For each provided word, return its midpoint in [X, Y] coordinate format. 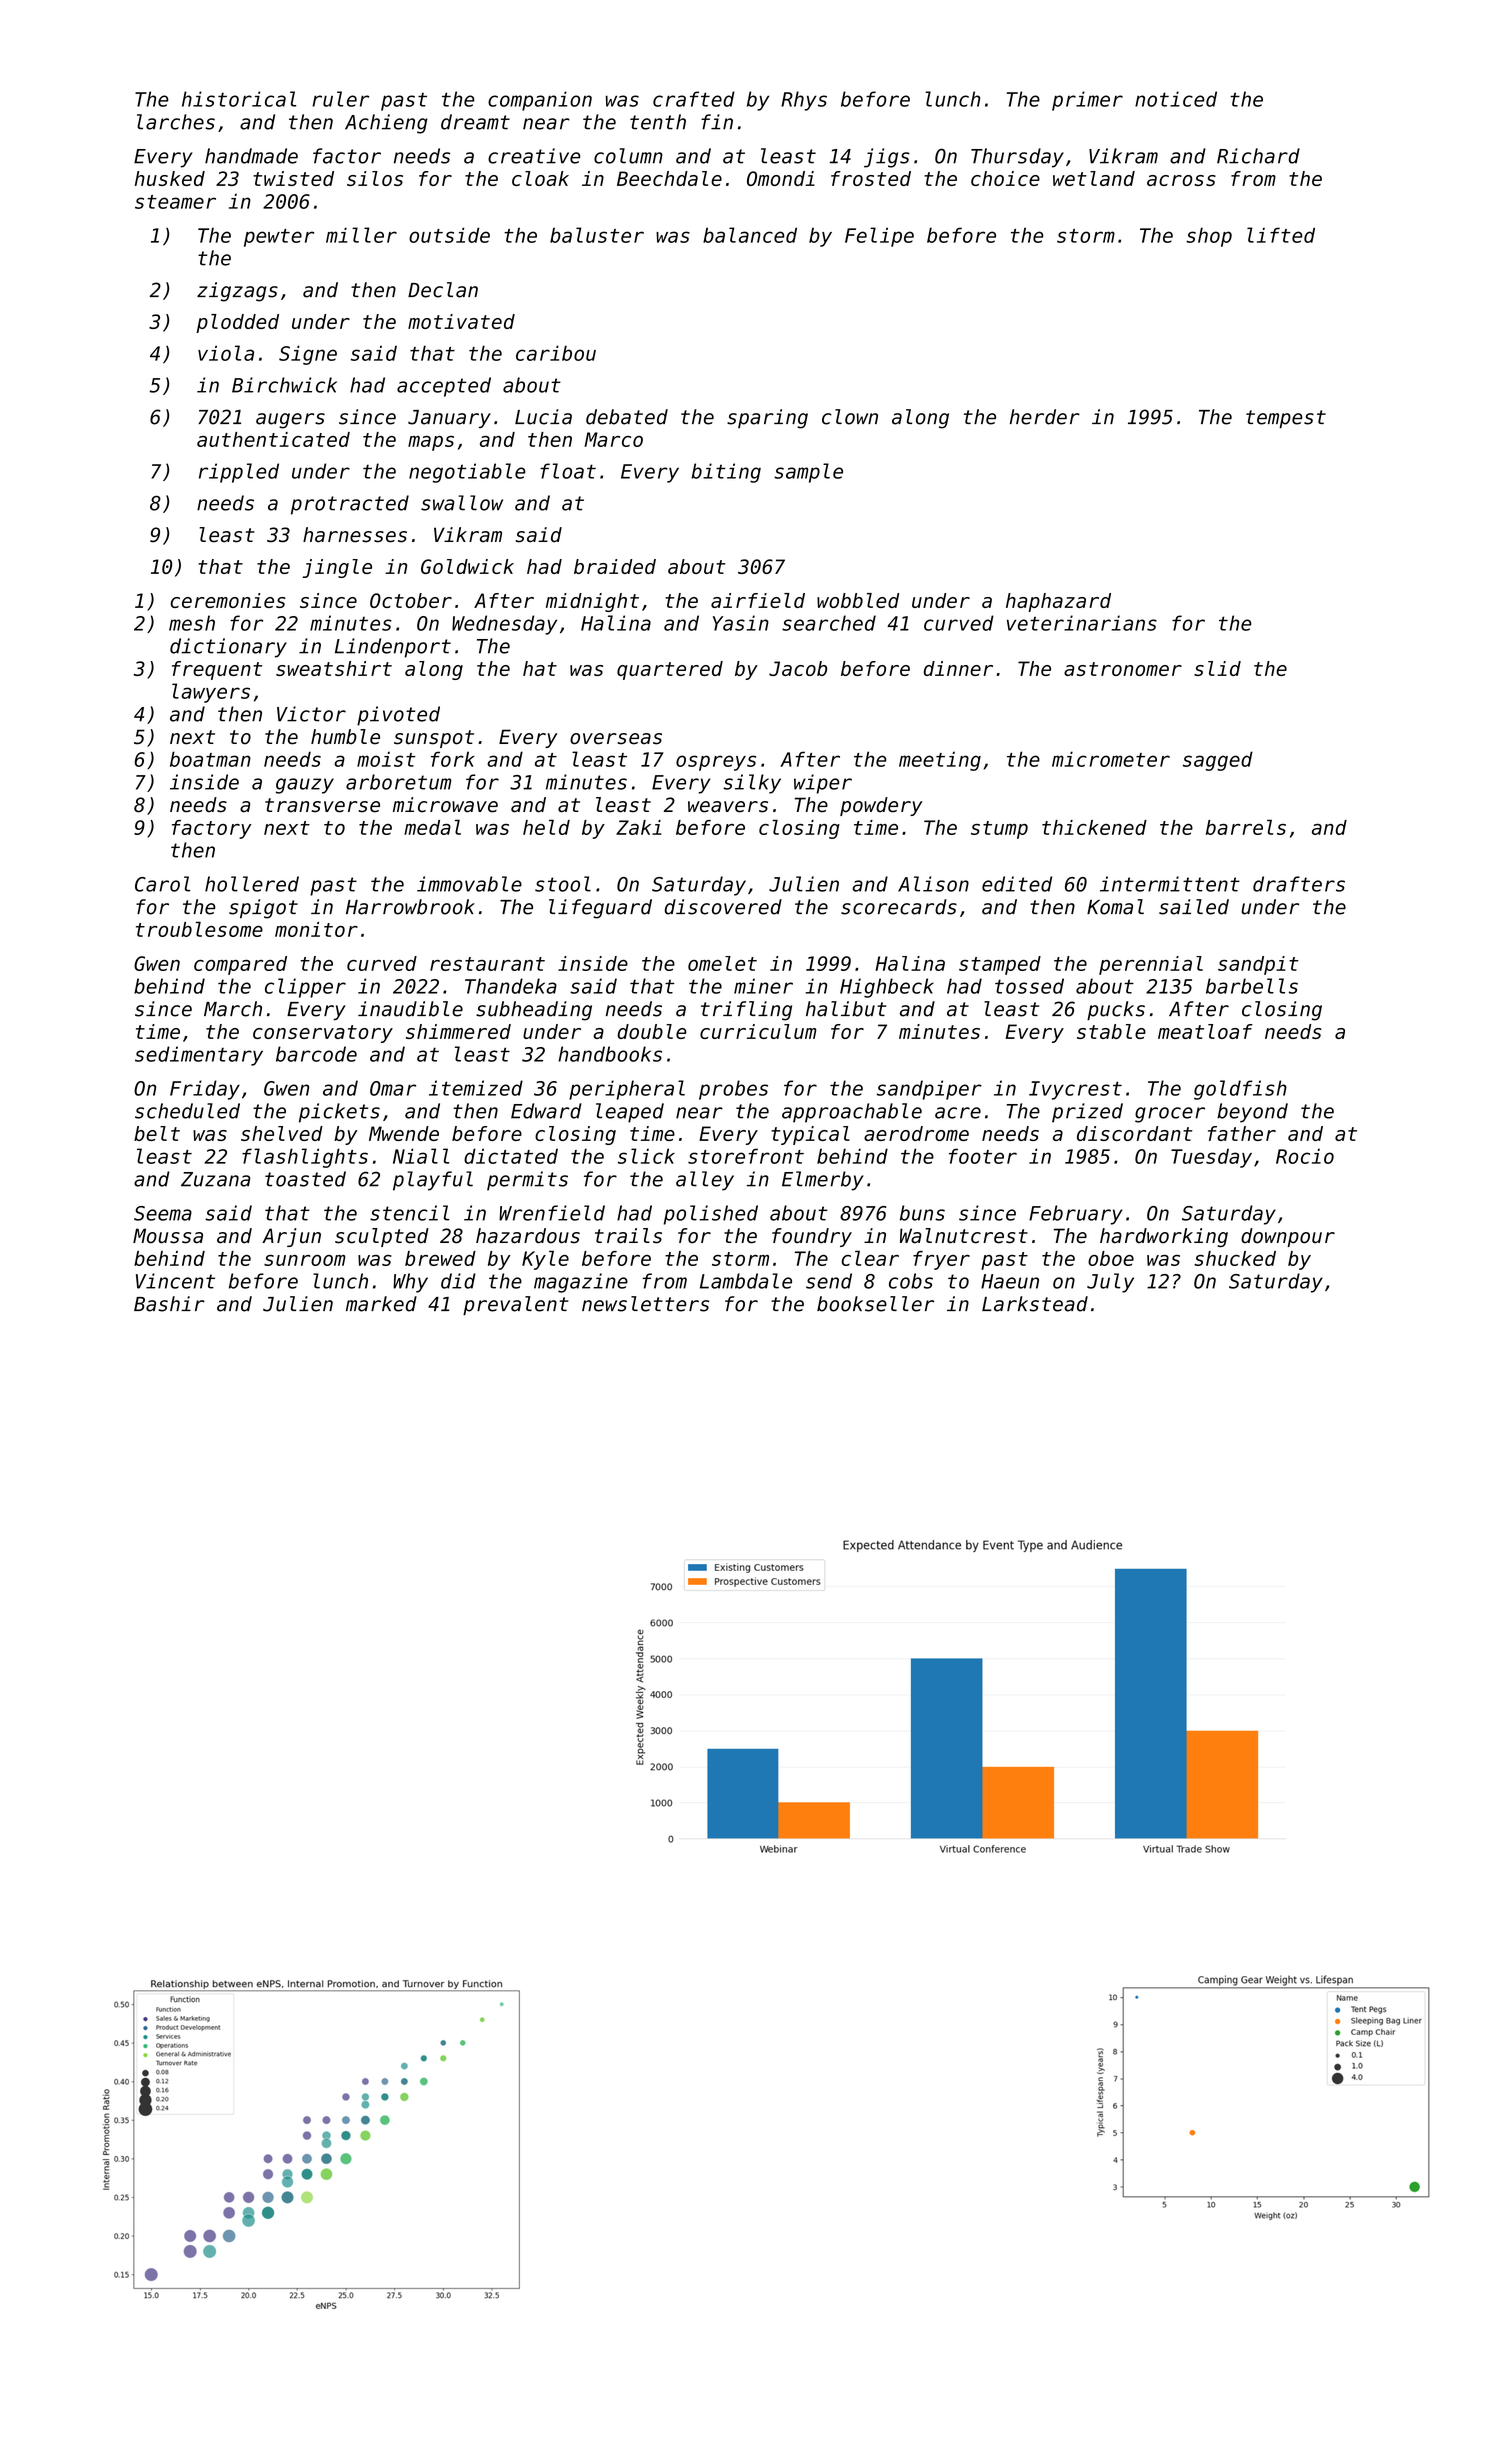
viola [226, 353]
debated [627, 417]
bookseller [875, 1304]
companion [540, 101]
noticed [1176, 99]
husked [170, 178]
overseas [616, 739]
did [458, 1281]
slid [1217, 668]
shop [1209, 237]
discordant [1134, 1133]
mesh [192, 623]
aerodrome [916, 1133]
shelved [282, 1133]
